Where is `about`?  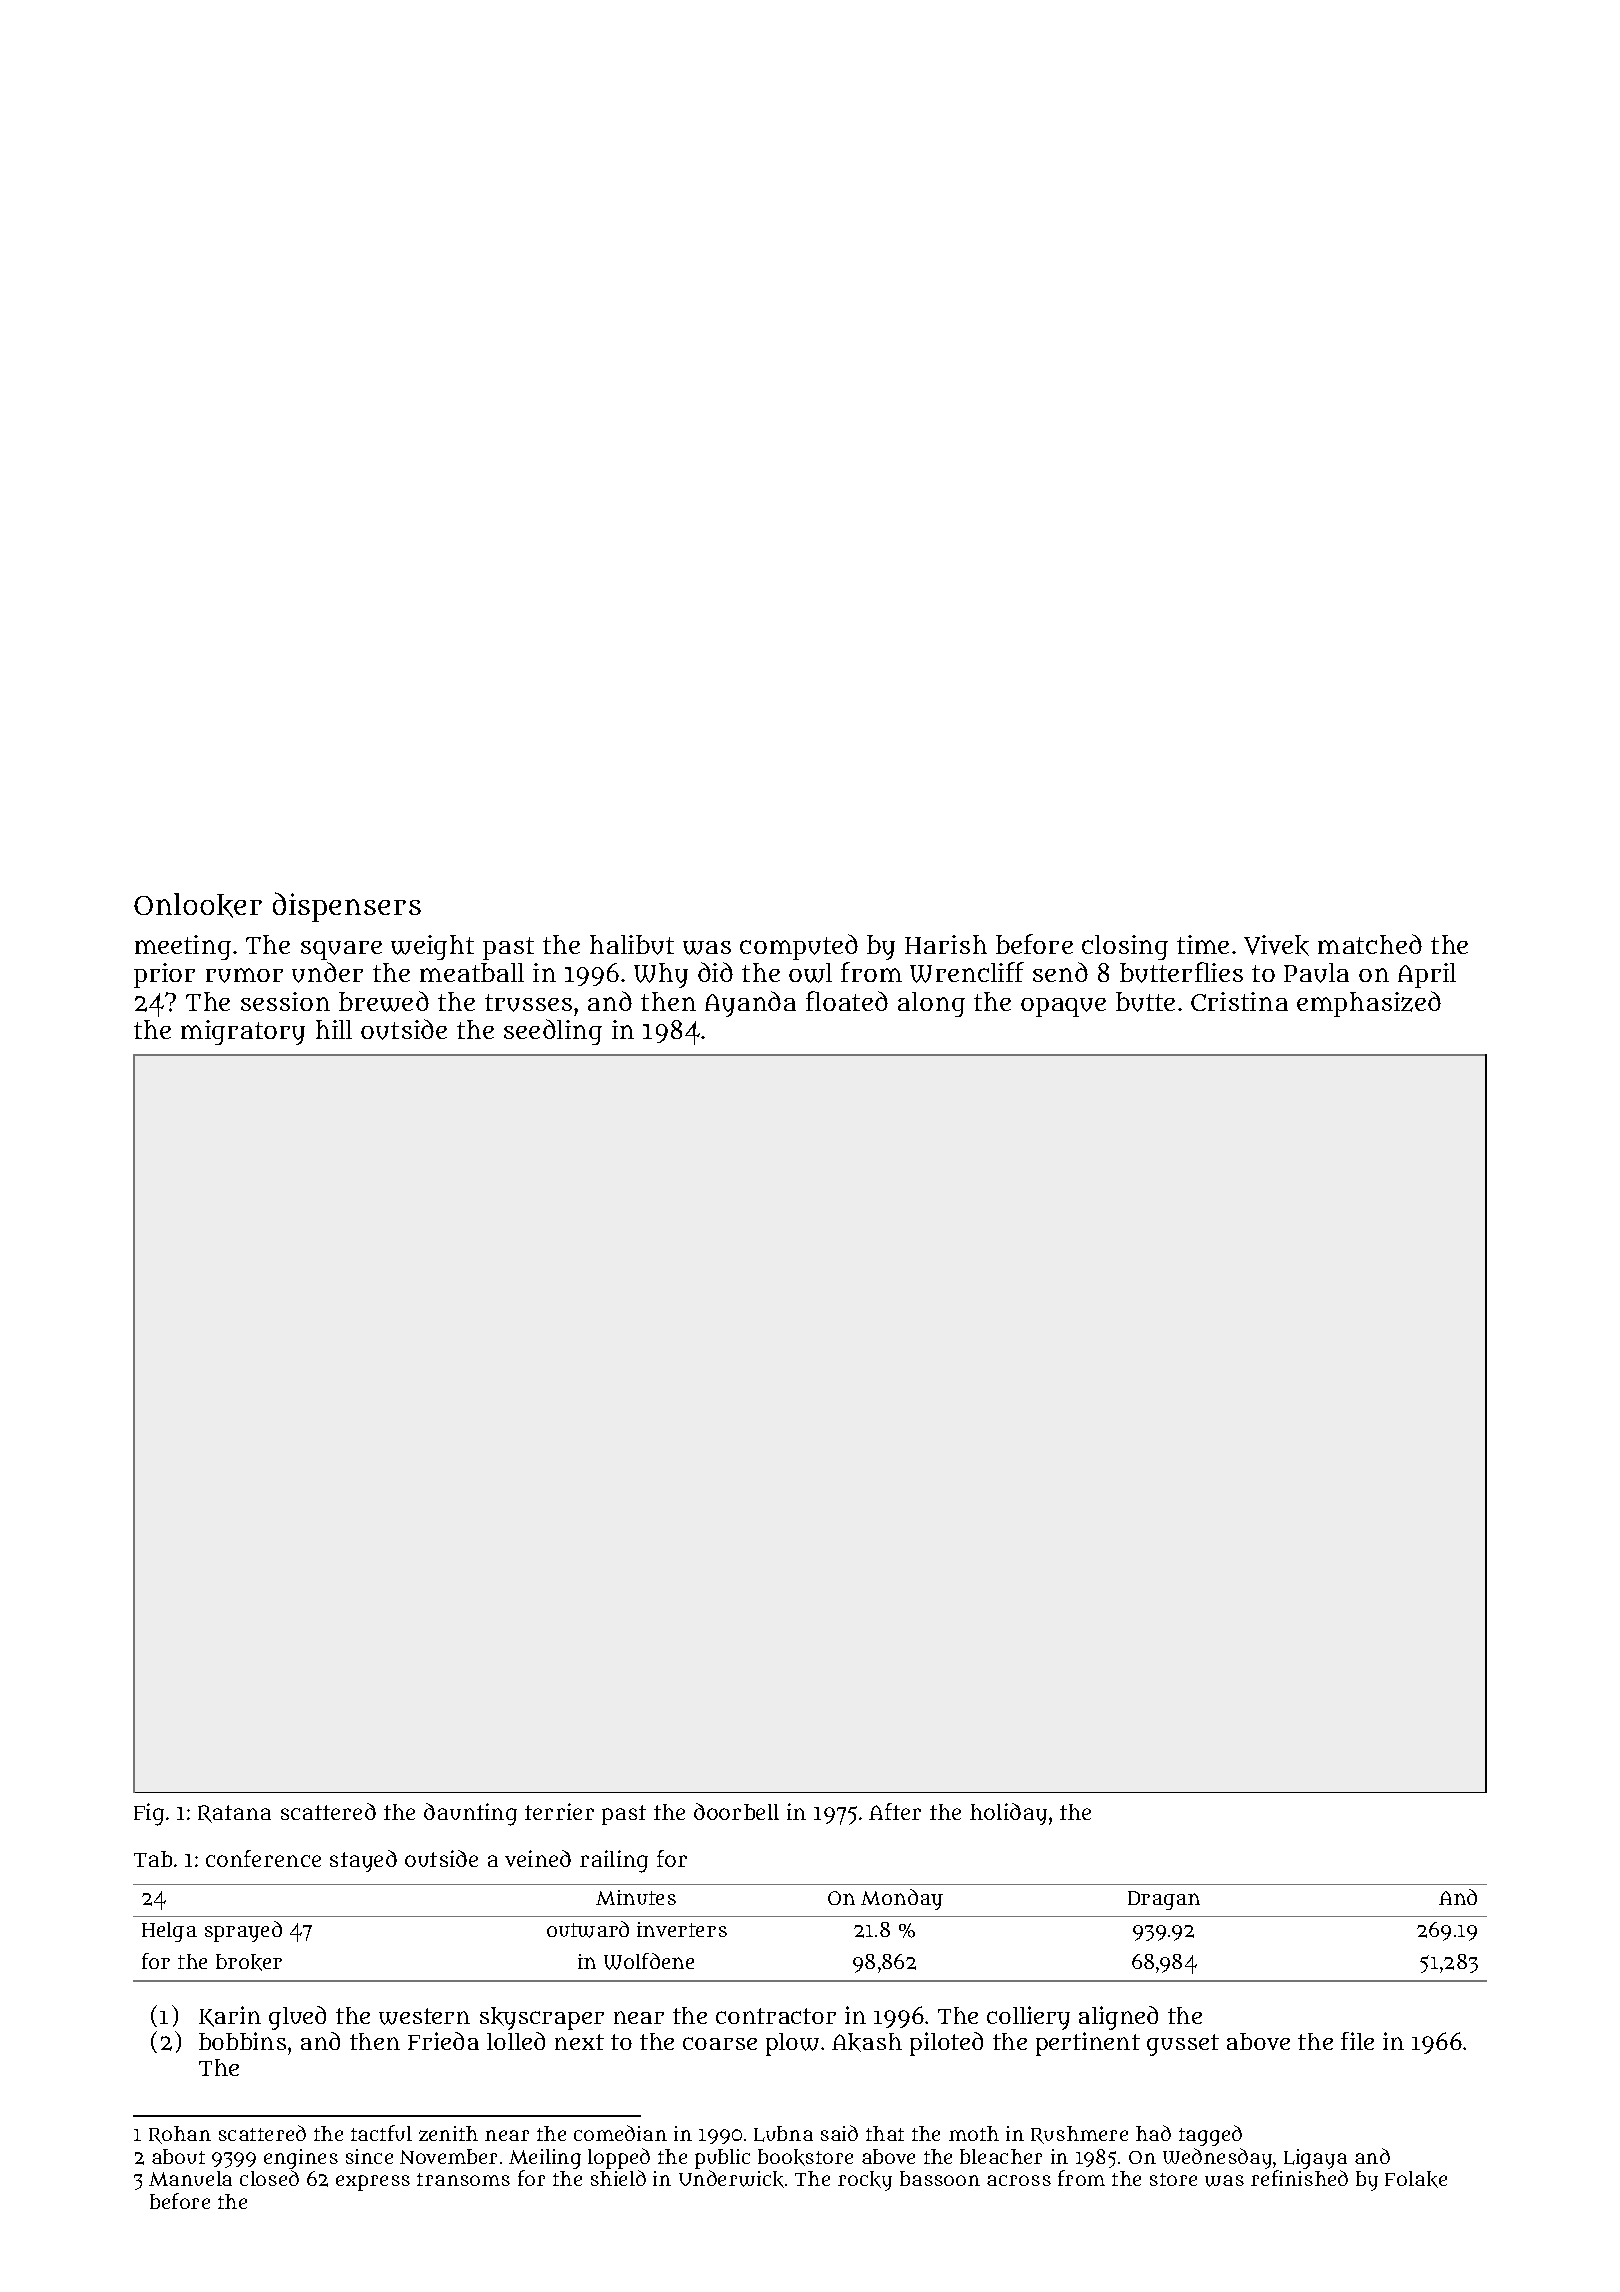 about is located at coordinates (178, 2156).
